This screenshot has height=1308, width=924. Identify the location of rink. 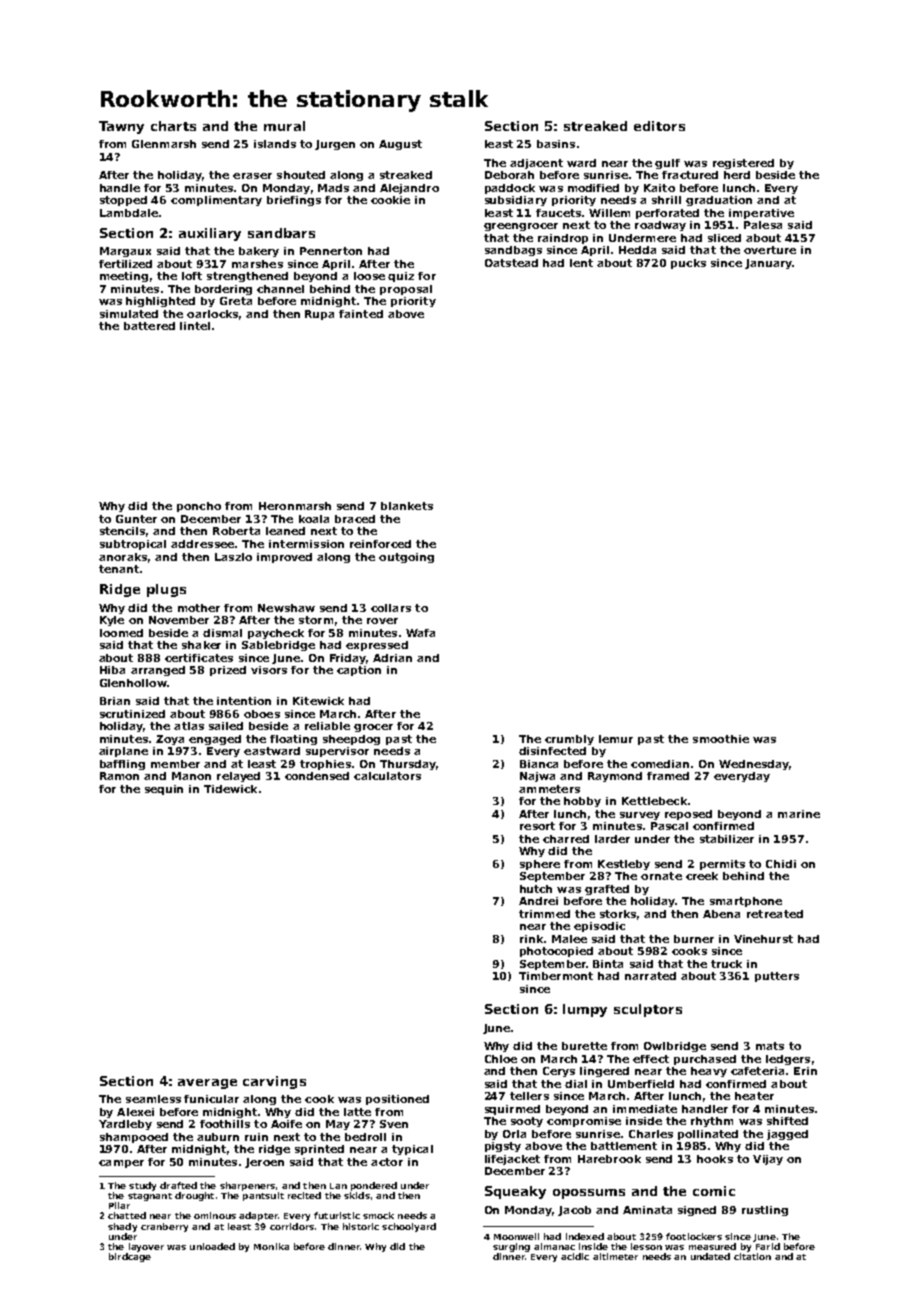
(531, 939).
